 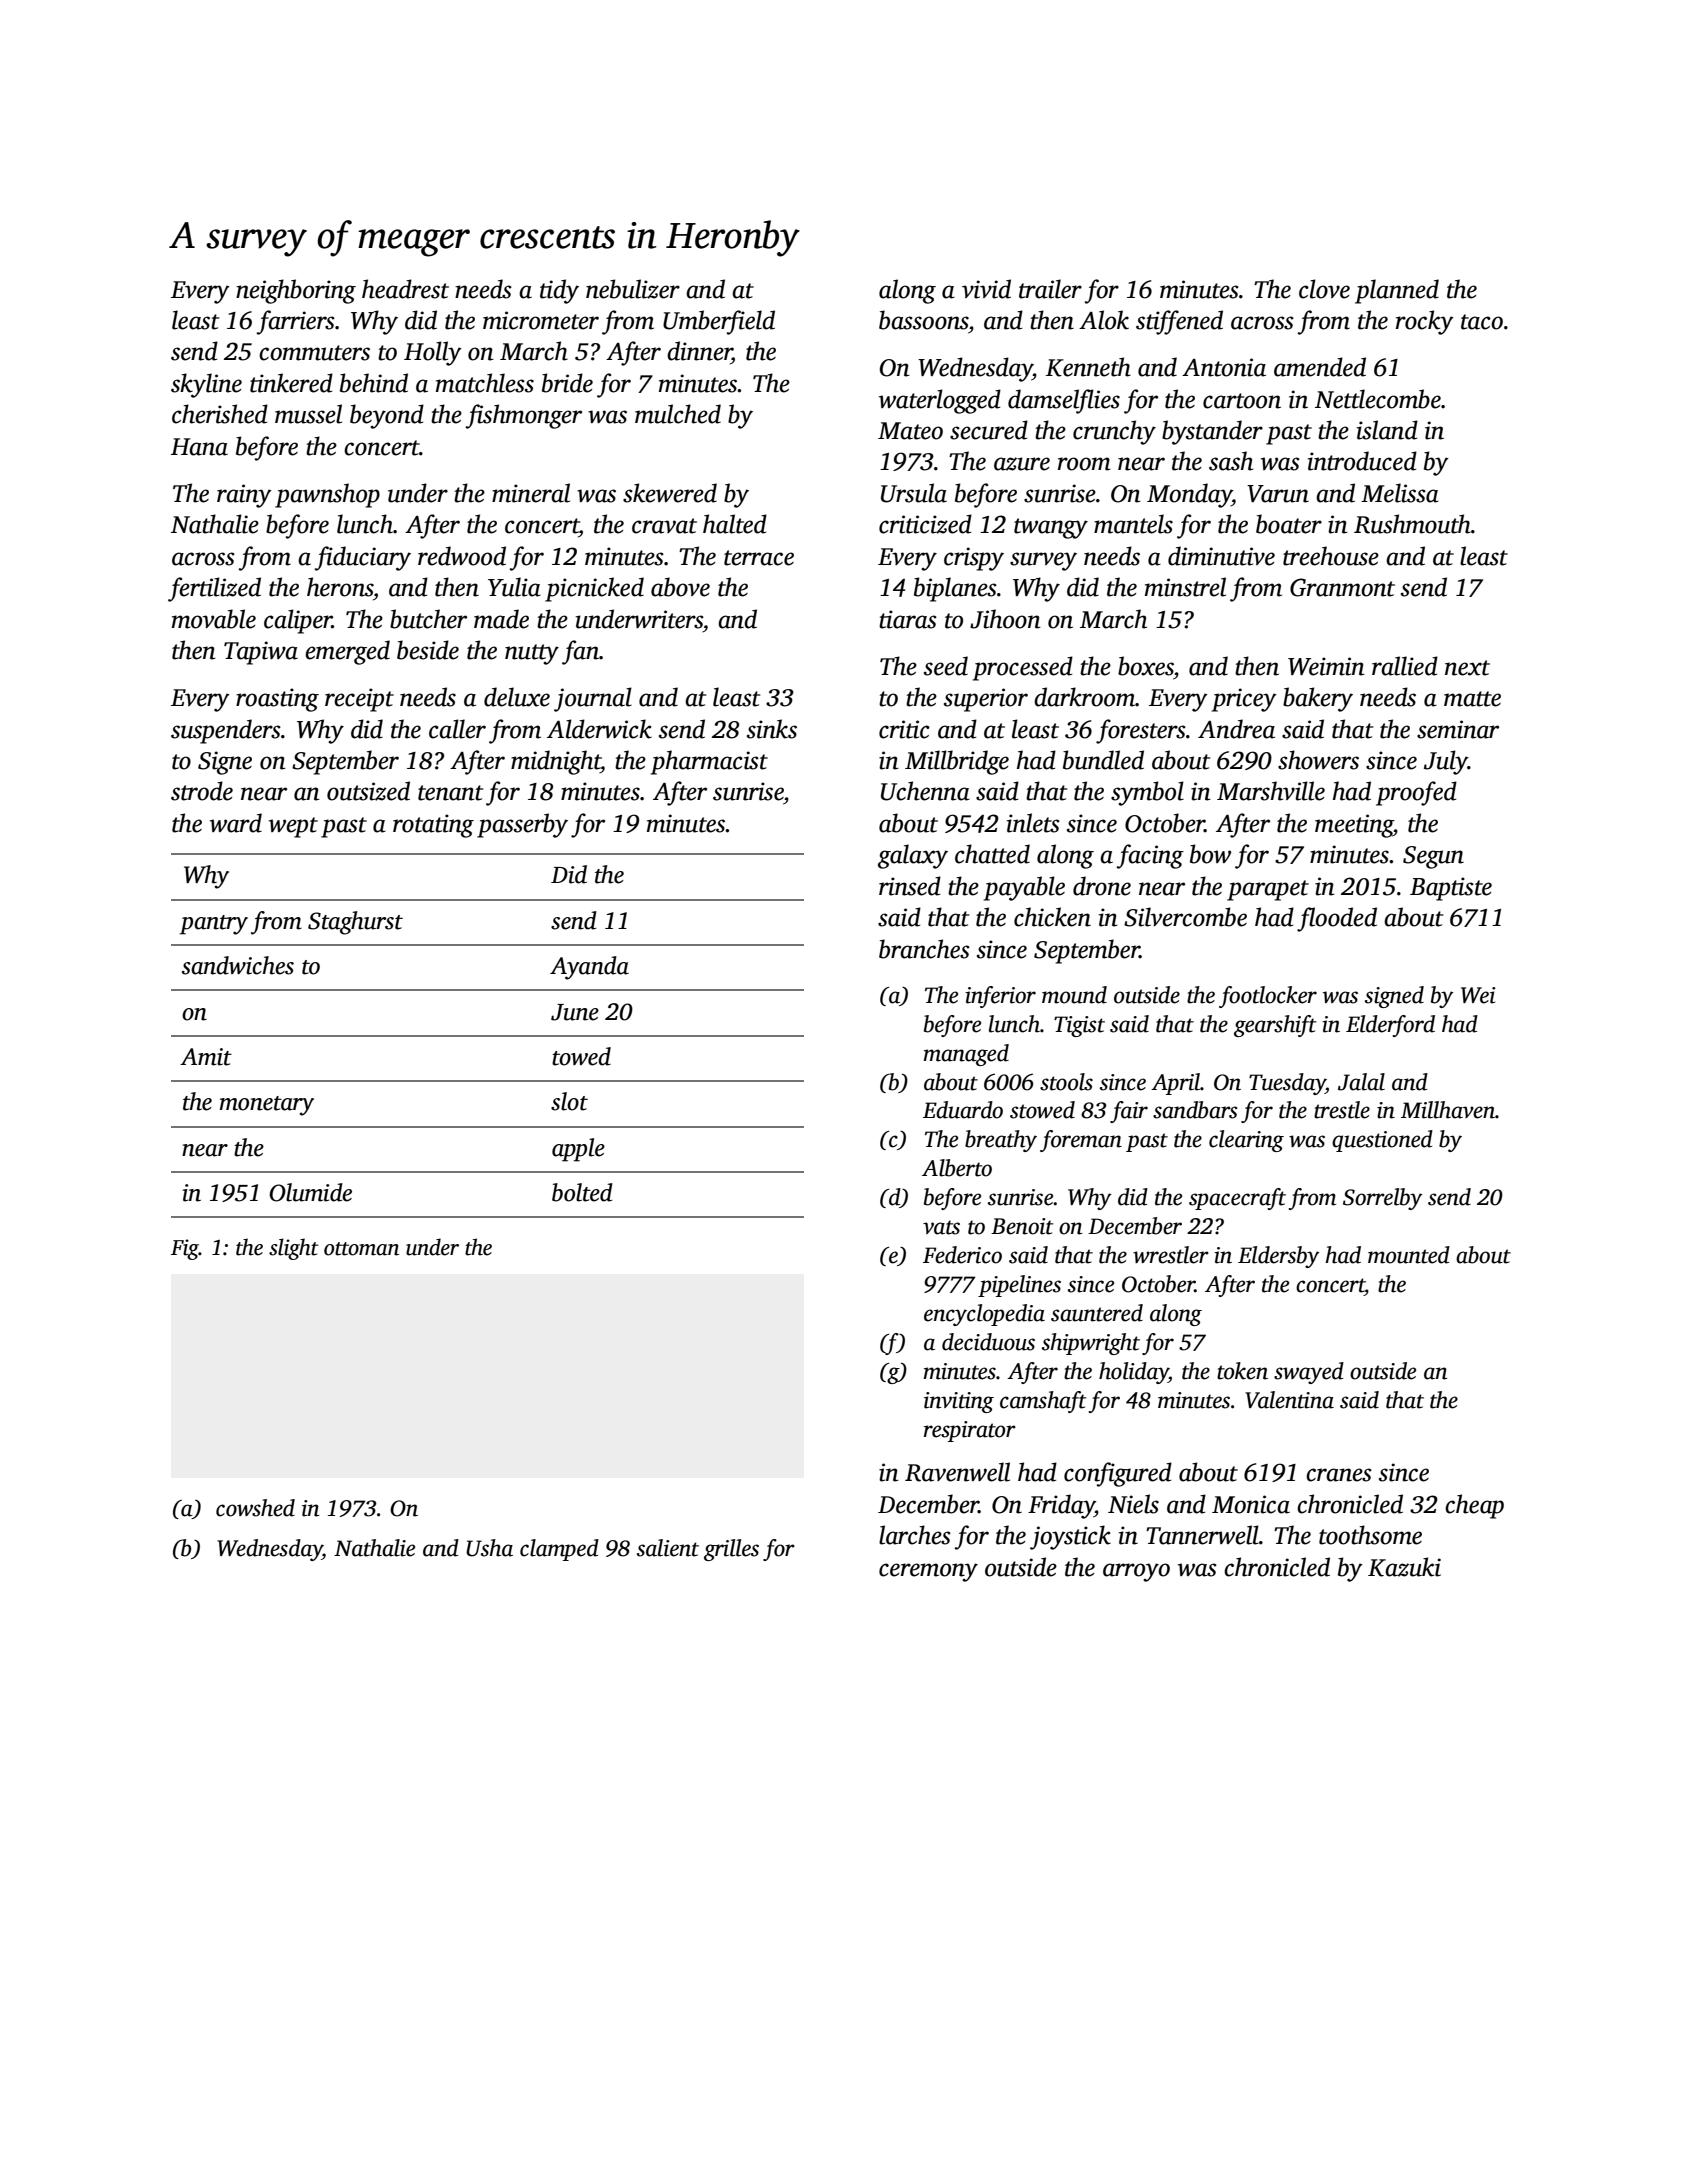 I want to click on Federico, so click(x=962, y=1255).
